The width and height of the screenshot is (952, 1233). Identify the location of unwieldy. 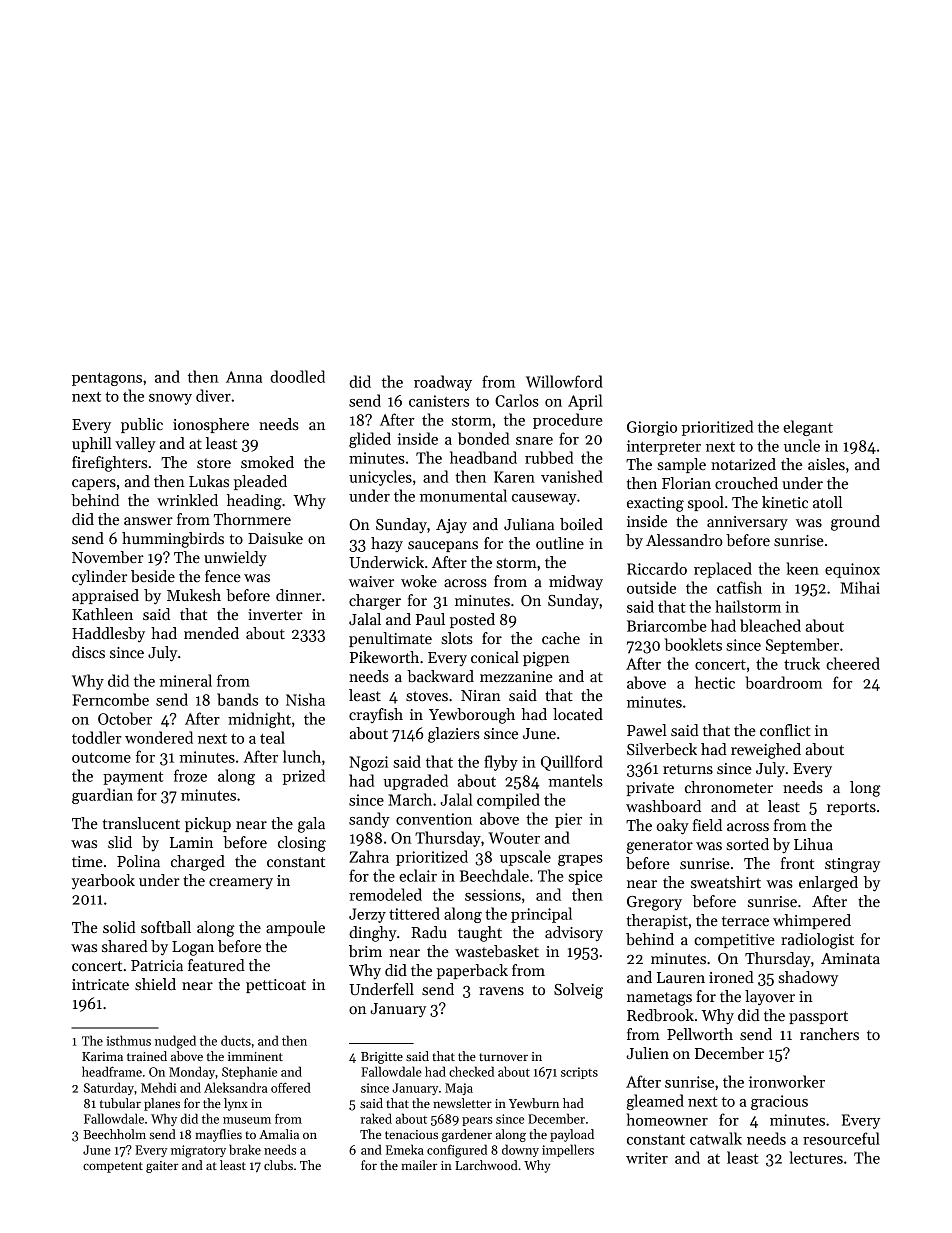
(235, 559).
